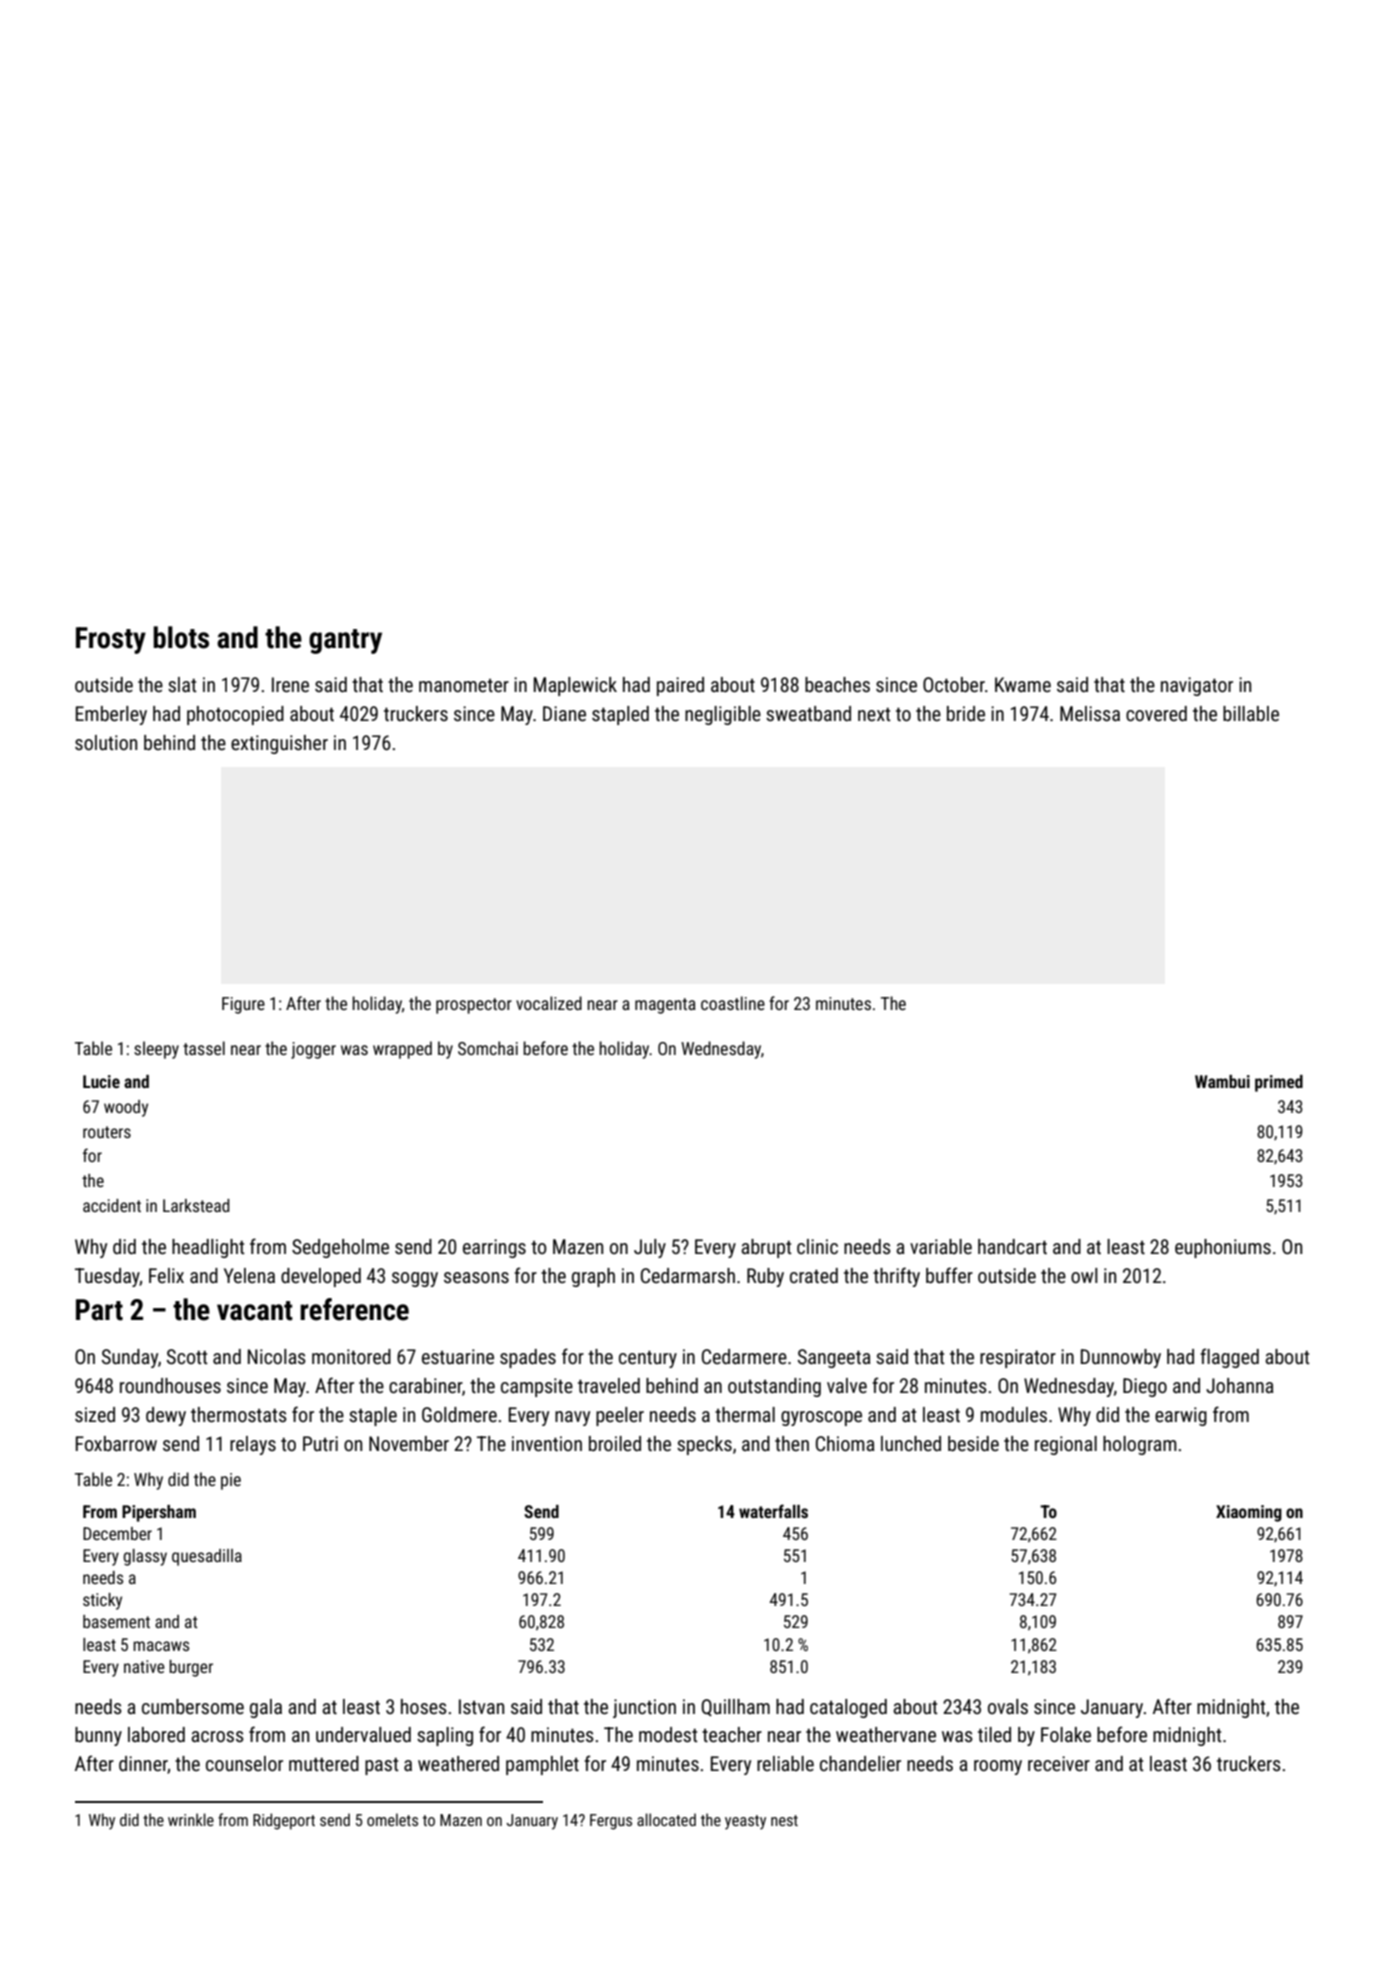 The image size is (1386, 1969). Describe the element at coordinates (665, 1006) in the screenshot. I see `magenta` at that location.
